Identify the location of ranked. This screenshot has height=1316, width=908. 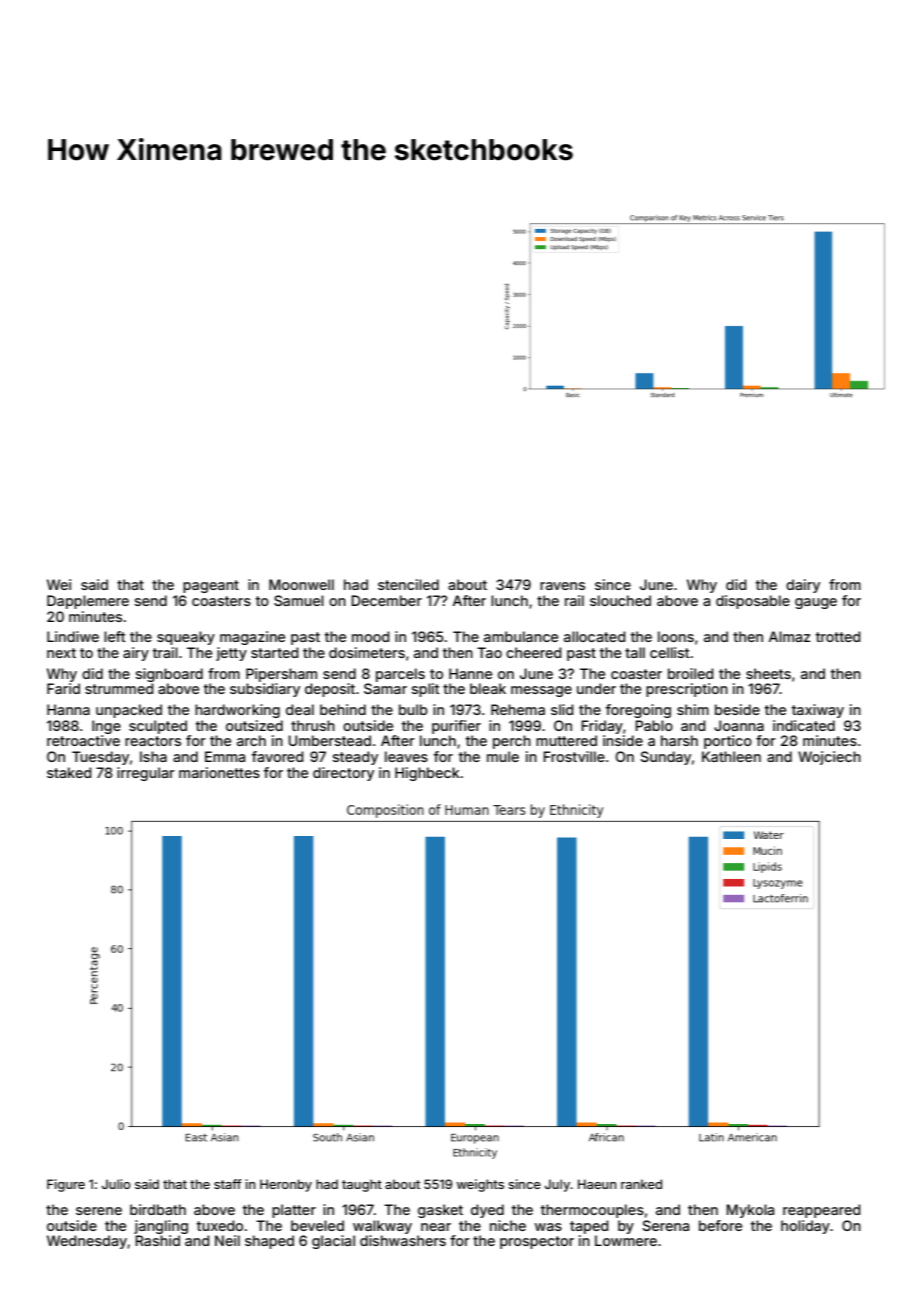
(641, 1184).
